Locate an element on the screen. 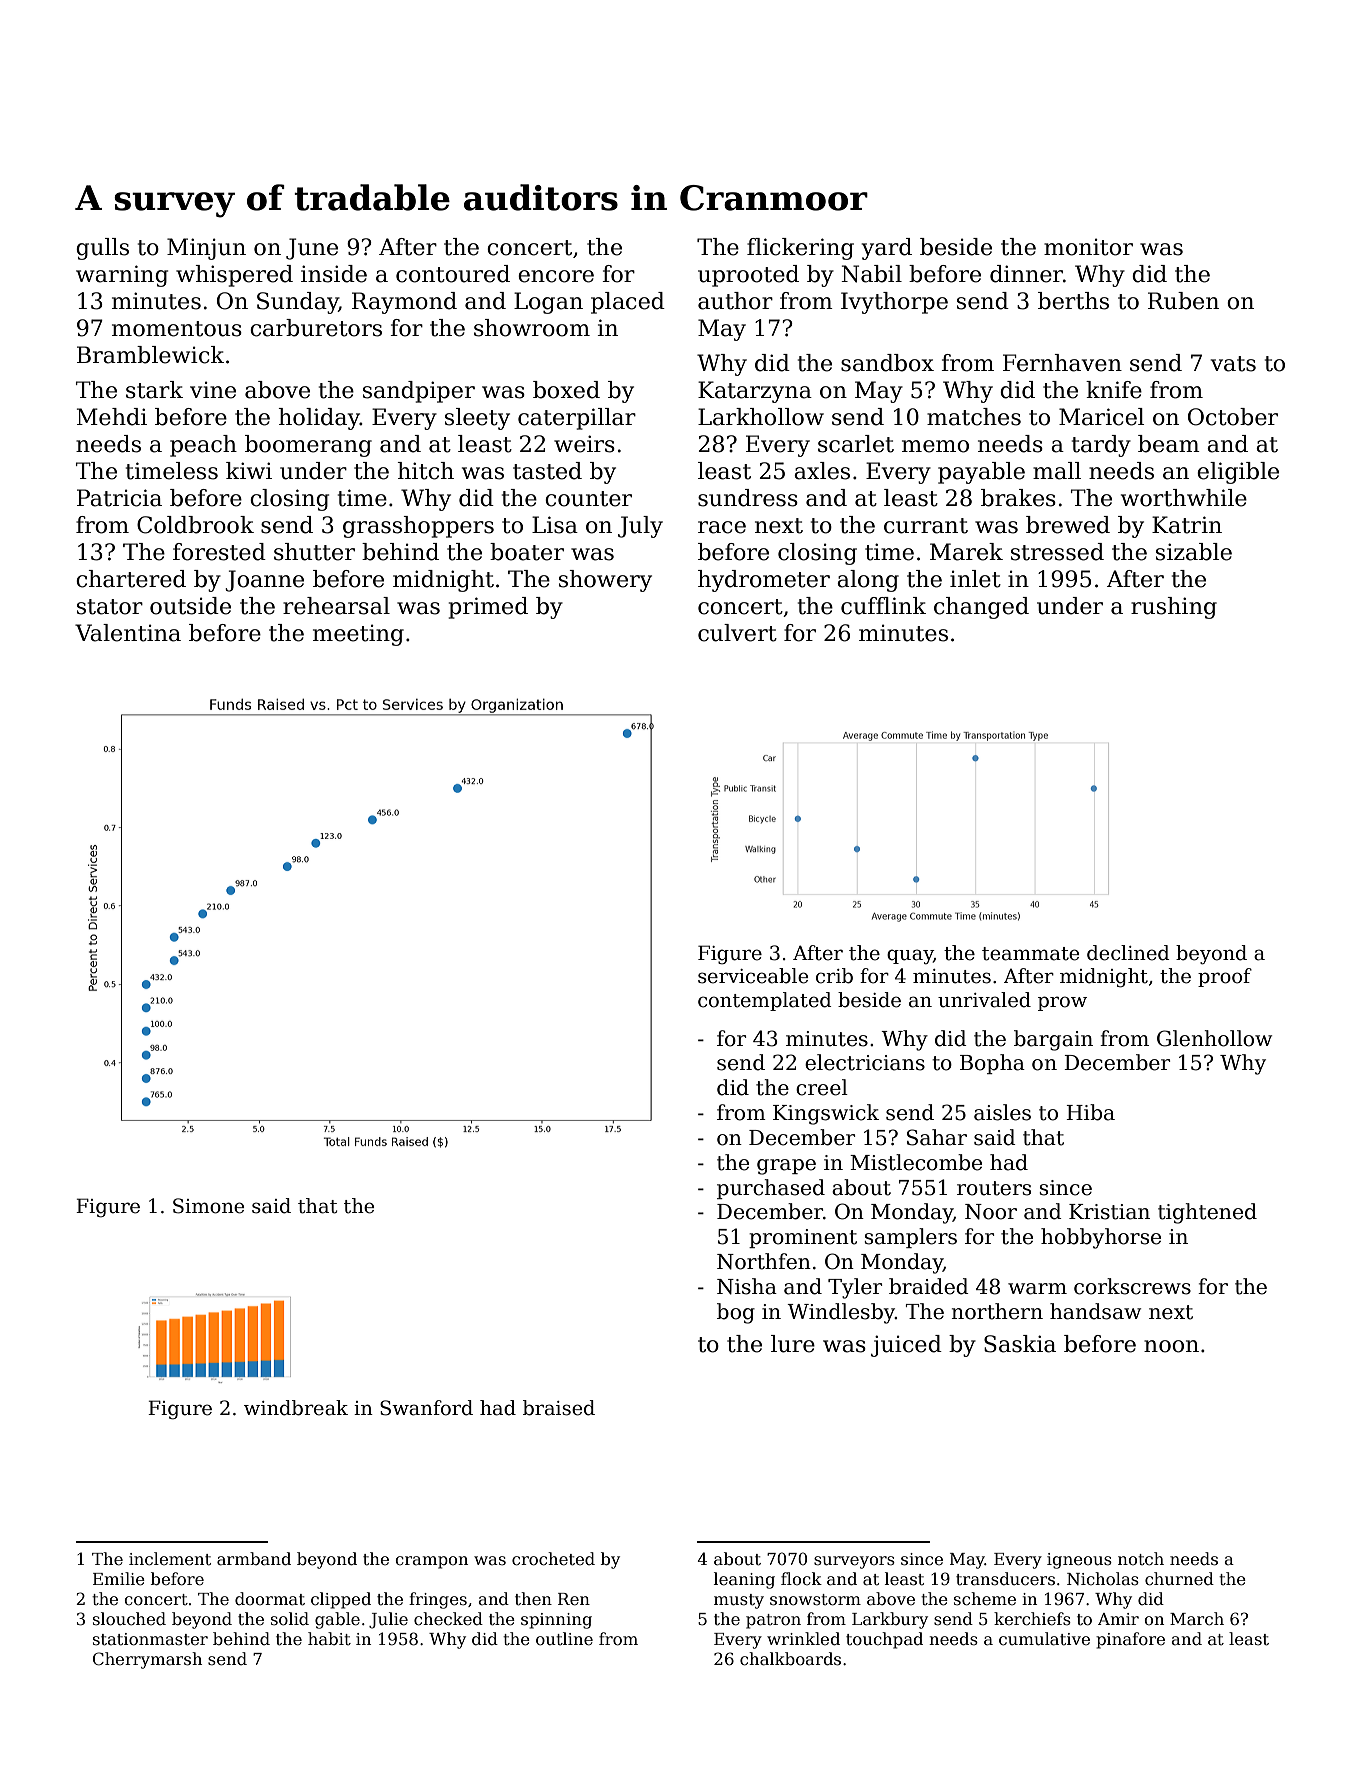 The width and height of the screenshot is (1365, 1767). Swanford is located at coordinates (426, 1408).
